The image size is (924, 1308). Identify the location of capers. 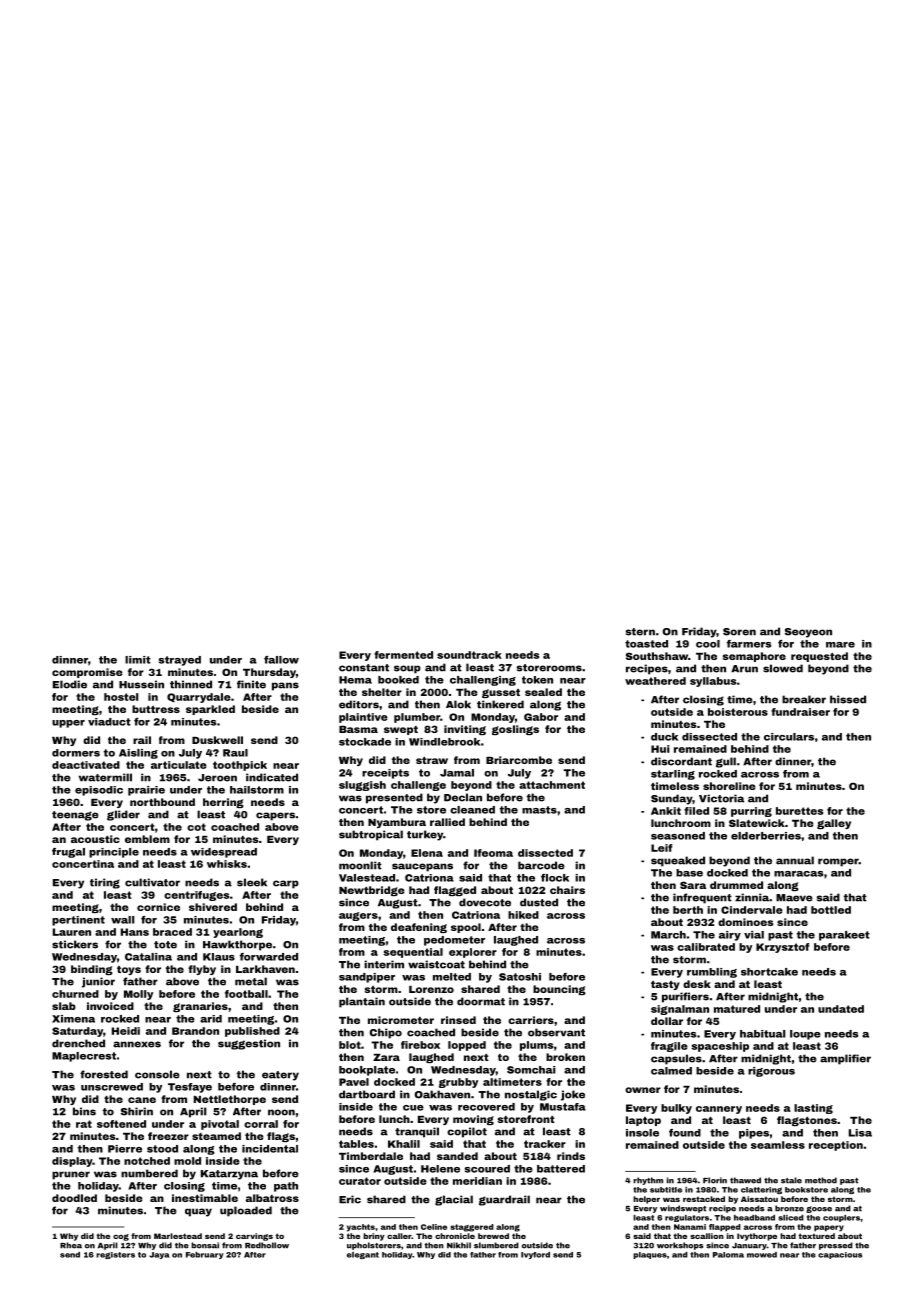
(275, 816).
